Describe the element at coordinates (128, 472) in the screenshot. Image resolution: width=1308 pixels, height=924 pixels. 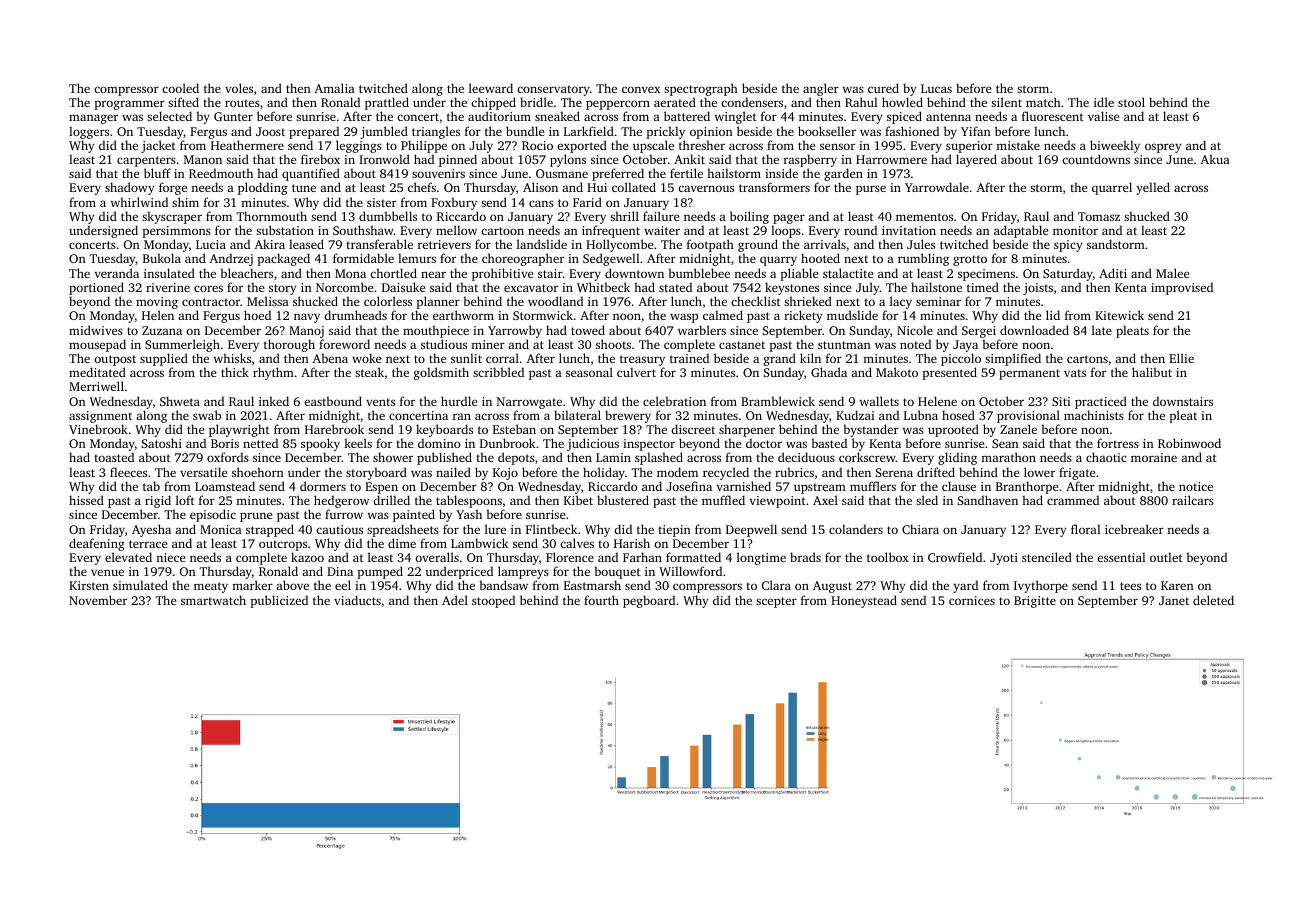
I see `fleeces` at that location.
